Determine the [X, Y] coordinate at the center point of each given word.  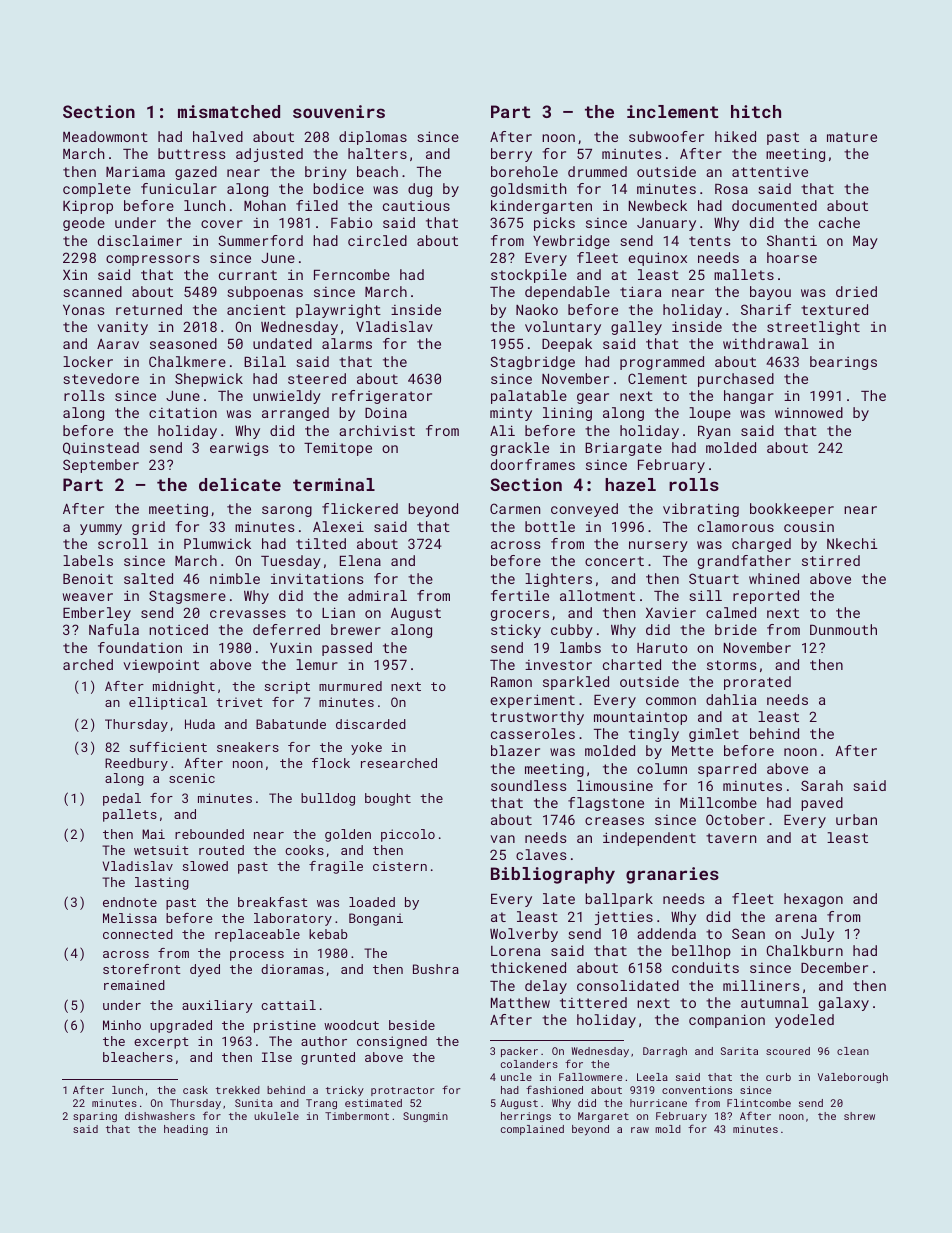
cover [222, 224]
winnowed [809, 412]
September [101, 466]
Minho [122, 1025]
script [287, 687]
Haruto [662, 648]
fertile [520, 595]
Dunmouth [843, 629]
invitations [317, 578]
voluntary [563, 328]
